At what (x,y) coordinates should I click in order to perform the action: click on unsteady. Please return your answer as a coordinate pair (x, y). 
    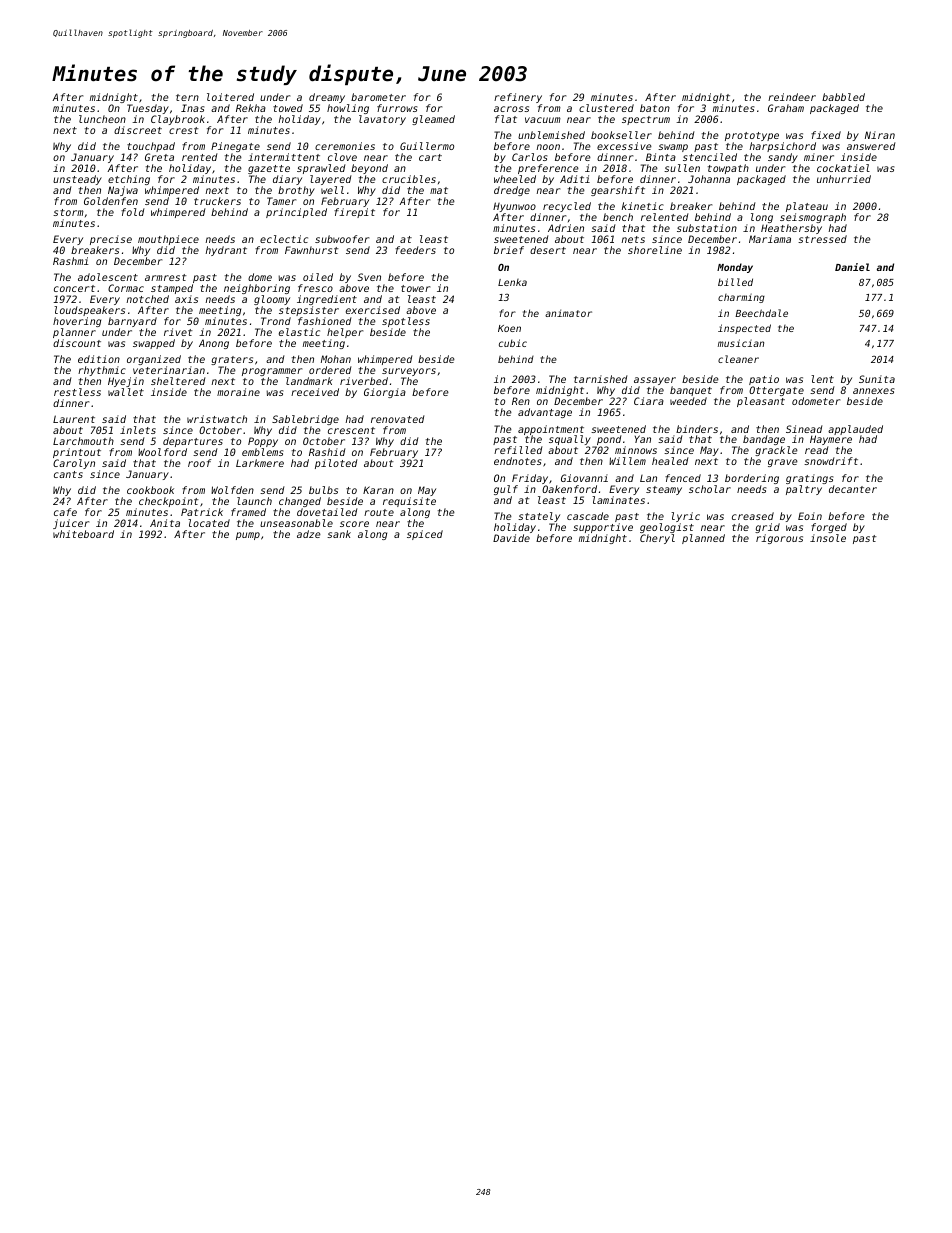
    Looking at the image, I should click on (77, 180).
